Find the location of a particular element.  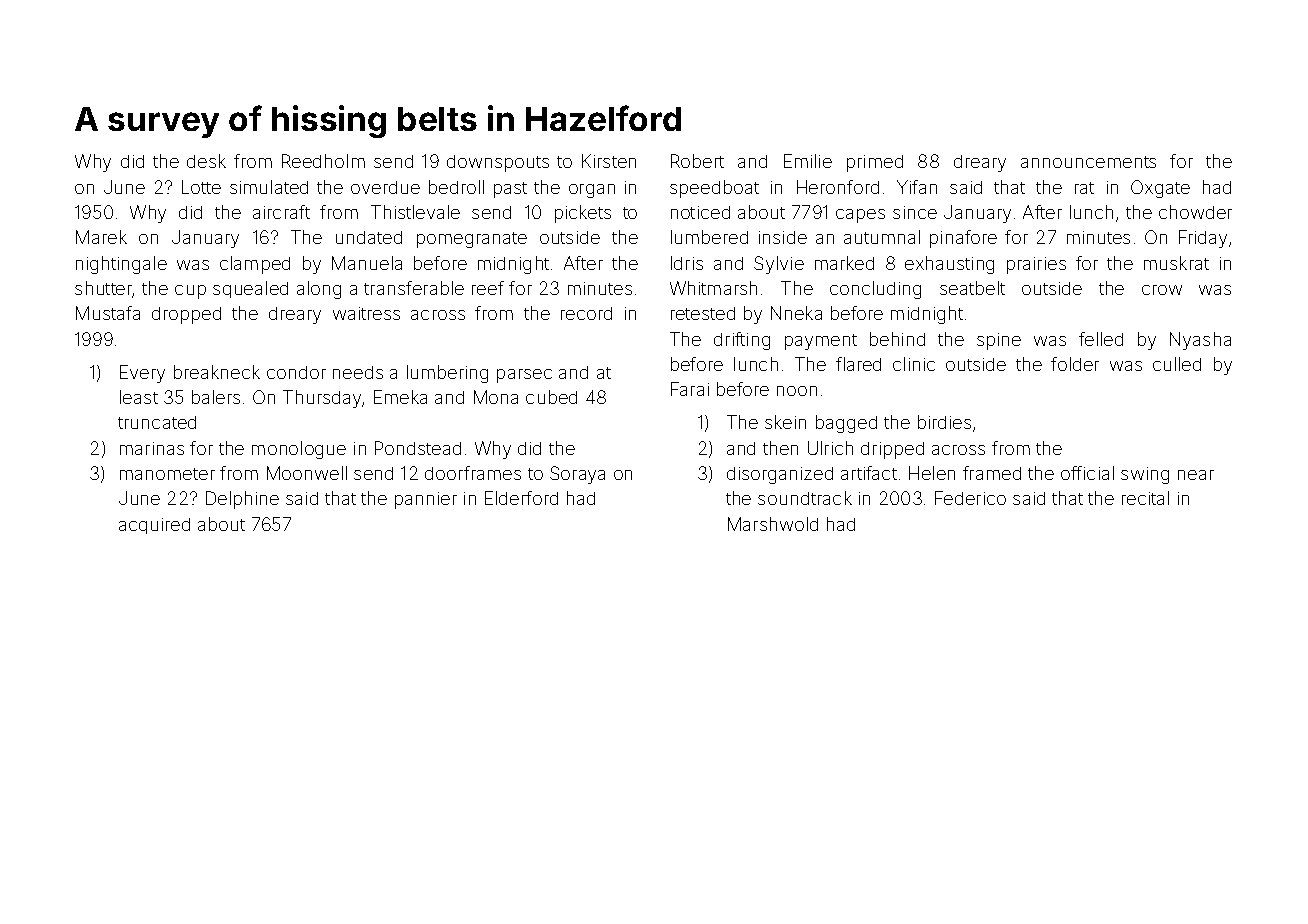

Lotte is located at coordinates (201, 187).
